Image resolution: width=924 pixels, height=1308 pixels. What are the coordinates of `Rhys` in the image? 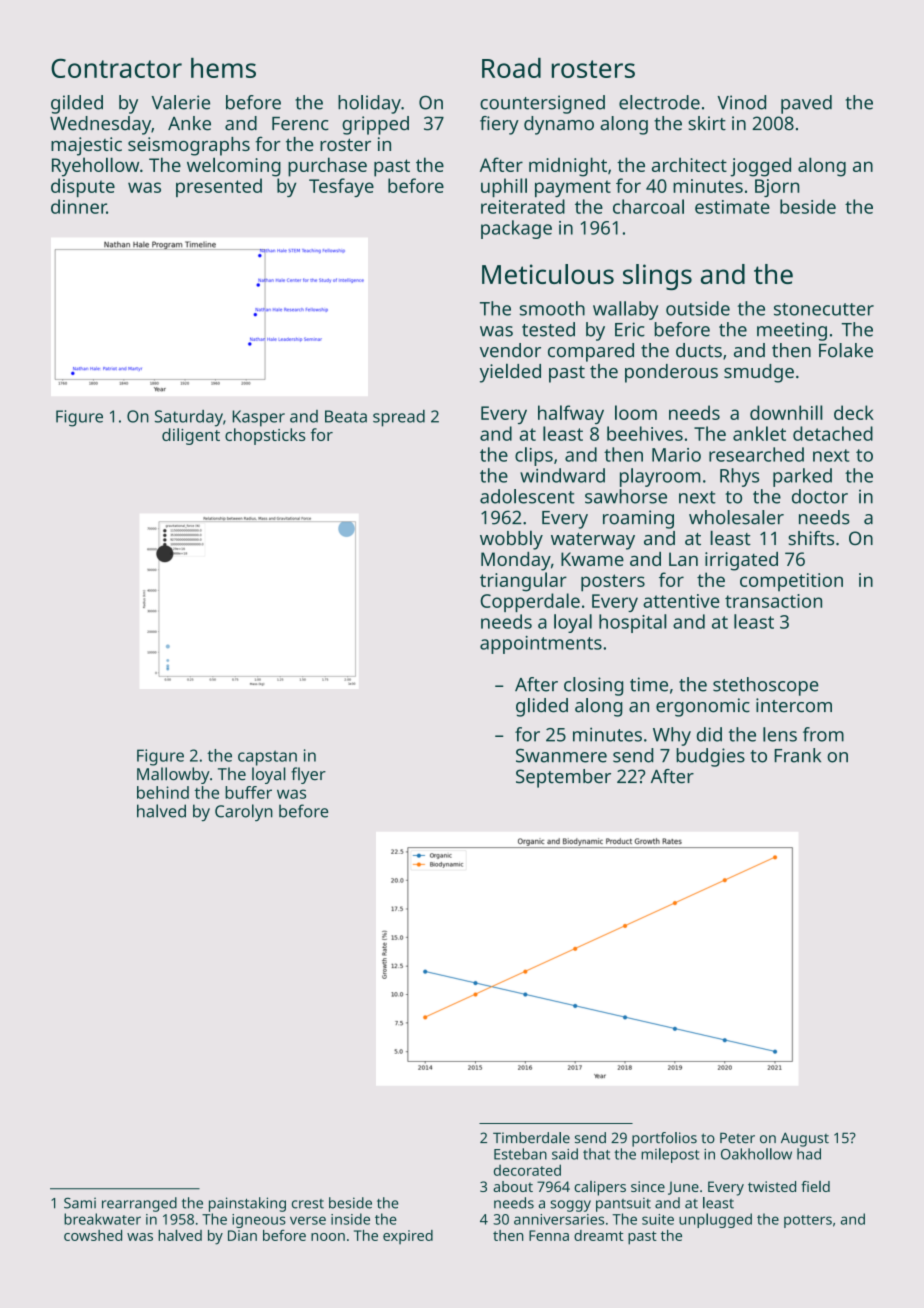 It's located at (739, 477).
